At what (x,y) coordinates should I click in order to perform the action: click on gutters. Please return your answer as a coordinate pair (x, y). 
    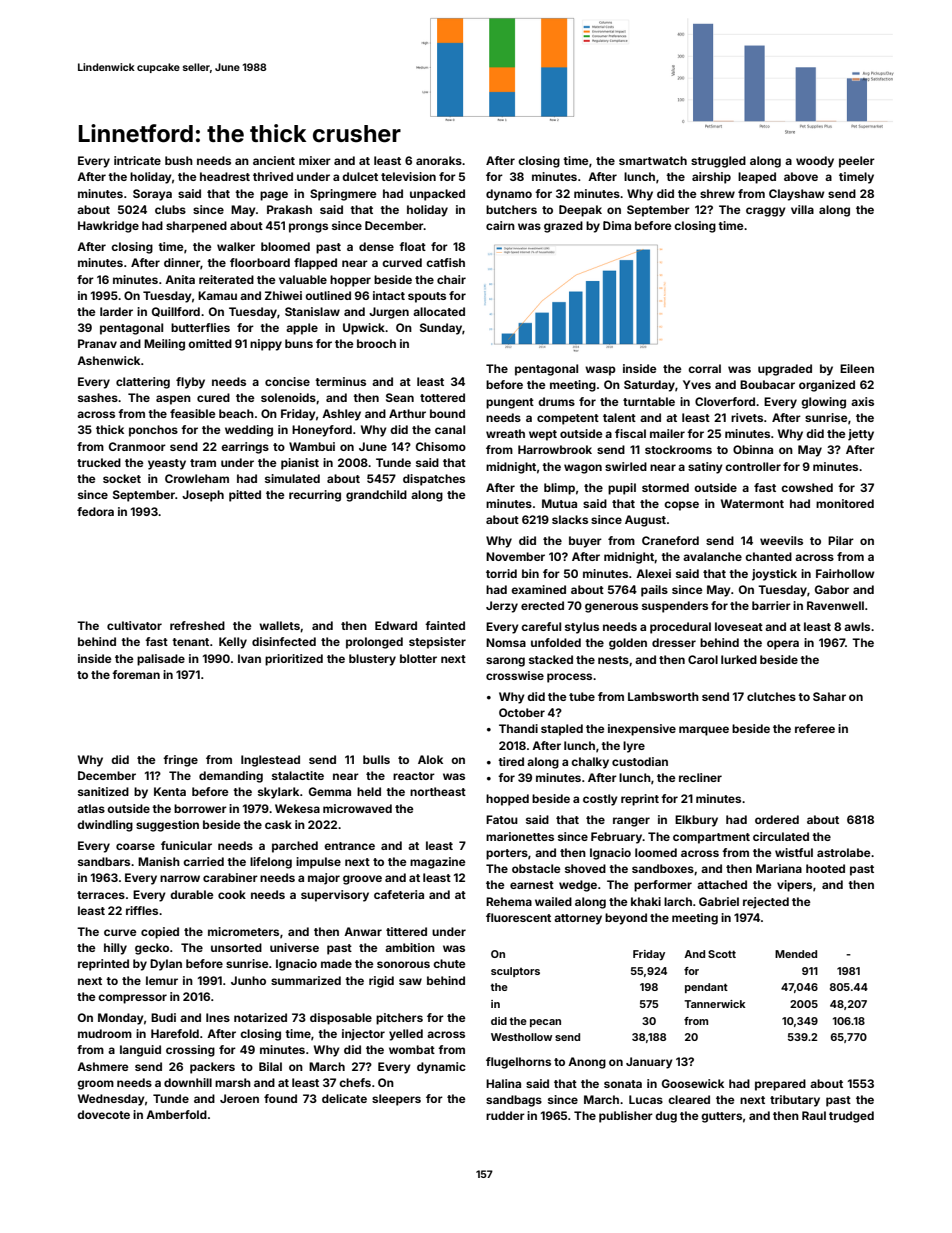
    Looking at the image, I should click on (721, 1117).
